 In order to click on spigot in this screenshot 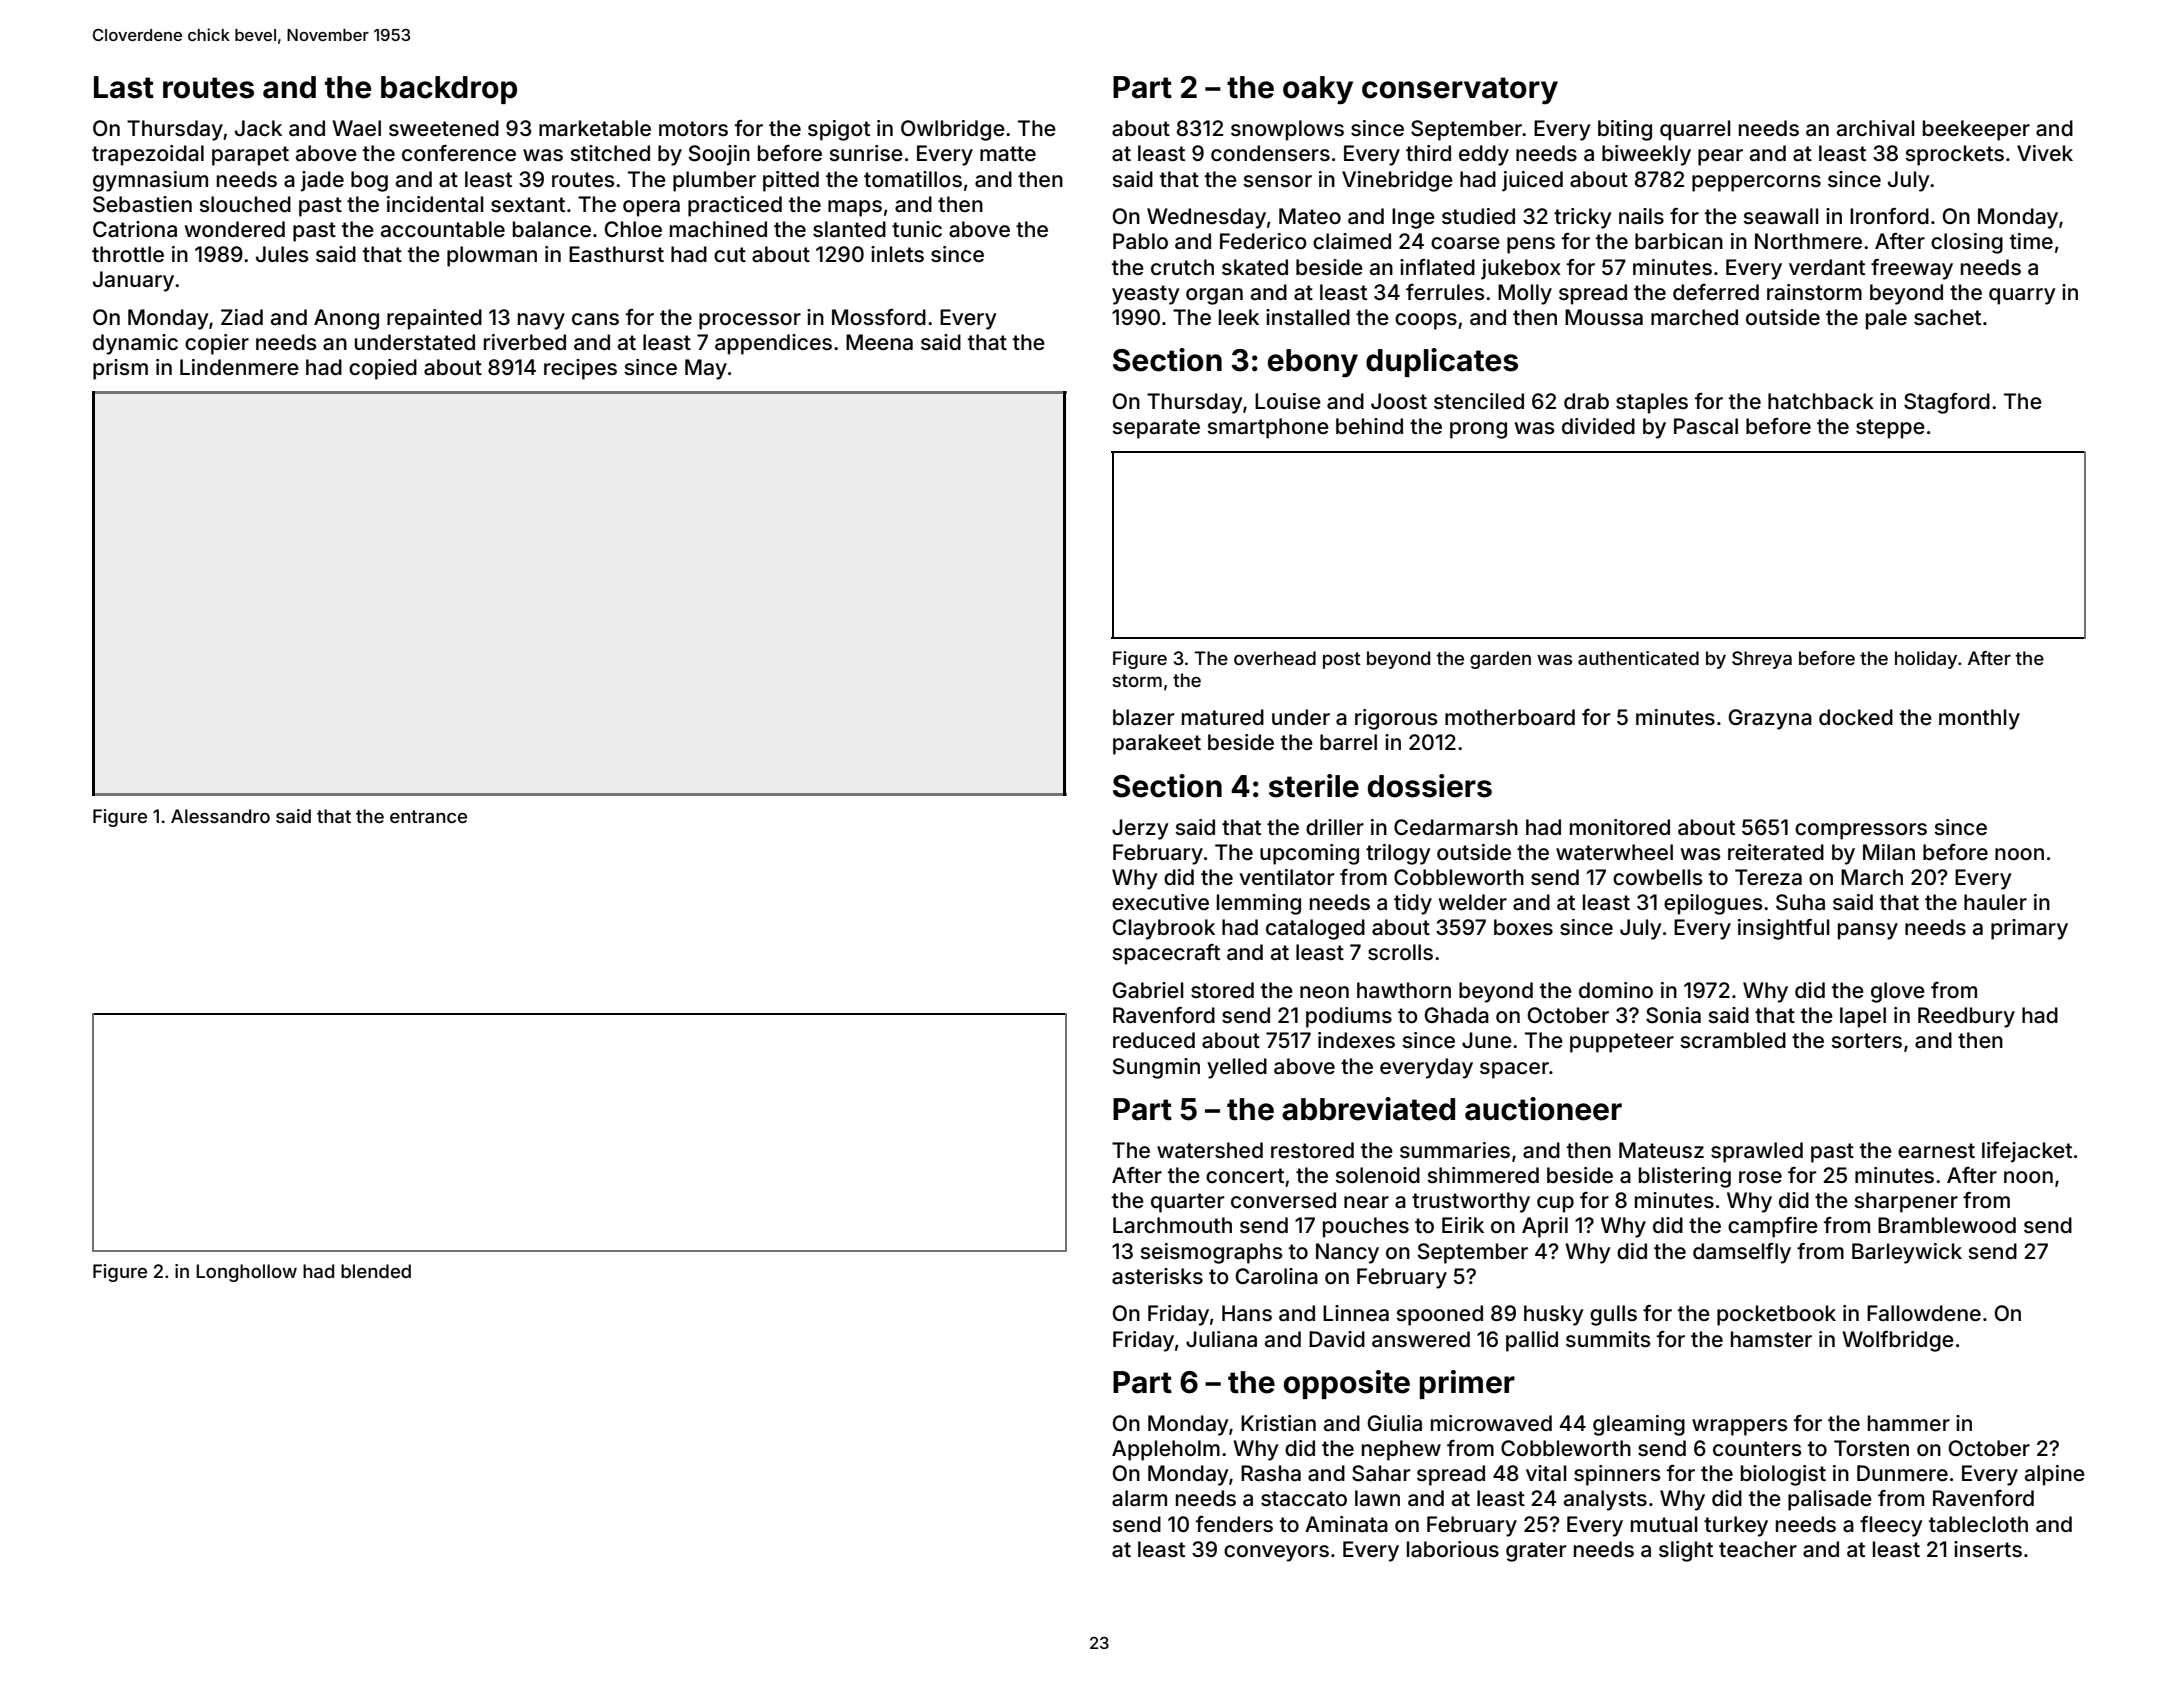, I will do `click(839, 130)`.
